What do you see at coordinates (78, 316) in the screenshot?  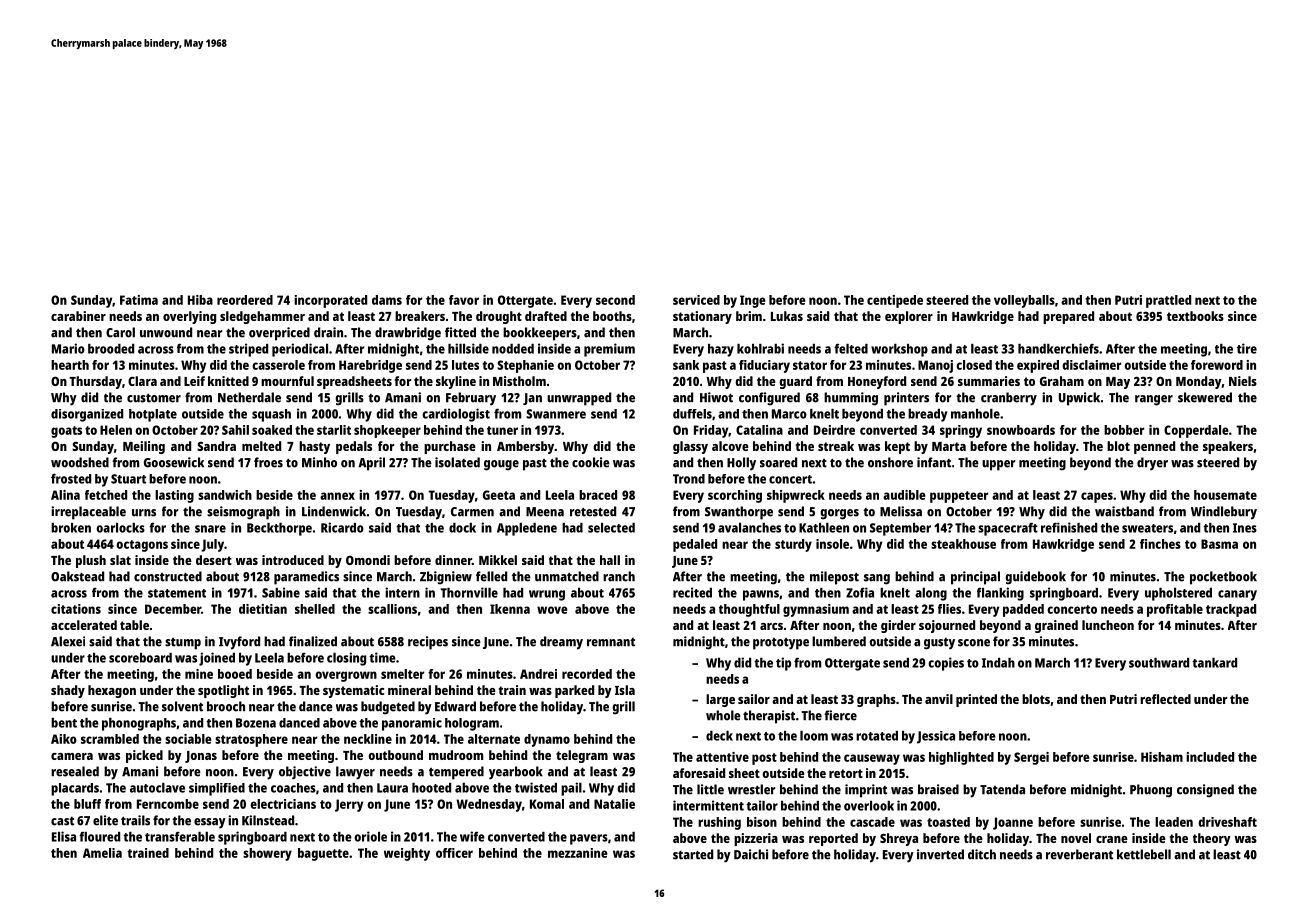 I see `carabiner` at bounding box center [78, 316].
